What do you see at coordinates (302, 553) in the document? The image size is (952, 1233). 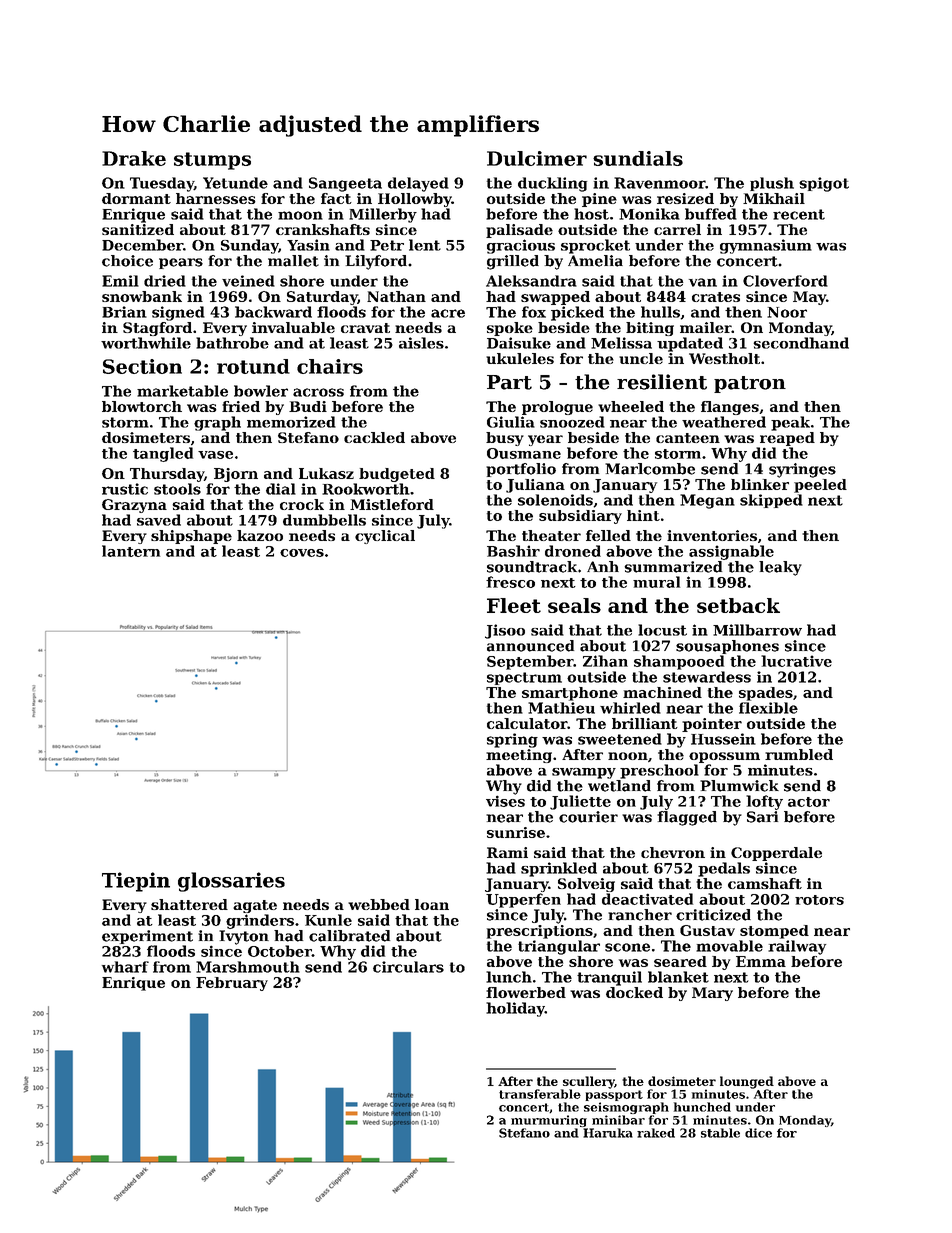 I see `coves` at bounding box center [302, 553].
